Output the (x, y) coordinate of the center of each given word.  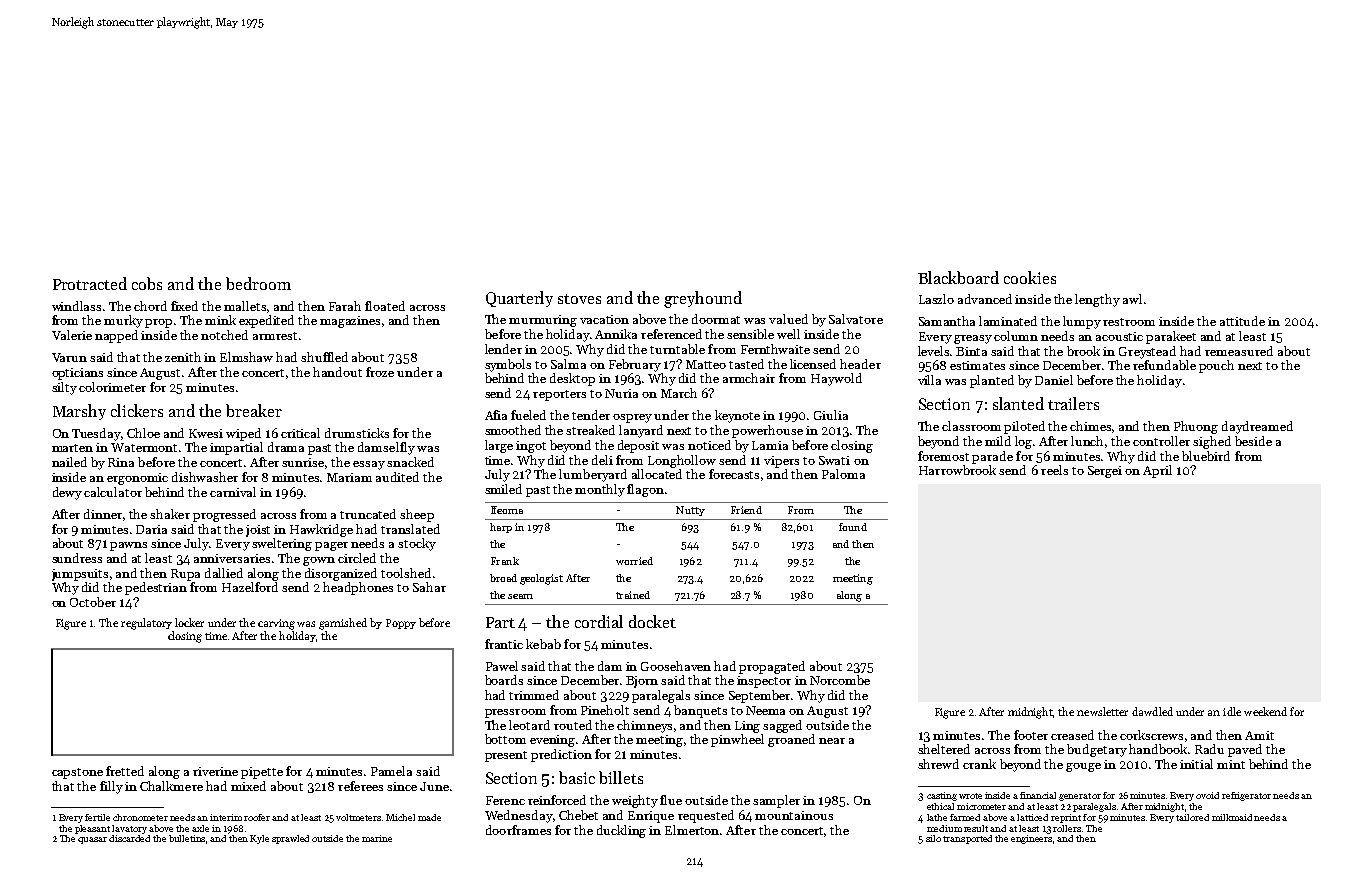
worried (634, 561)
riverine (215, 771)
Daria (151, 529)
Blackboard (958, 277)
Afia (496, 415)
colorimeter (112, 387)
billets (621, 777)
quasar (92, 840)
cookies (1030, 277)
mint (1231, 764)
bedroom (258, 283)
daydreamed (1257, 427)
